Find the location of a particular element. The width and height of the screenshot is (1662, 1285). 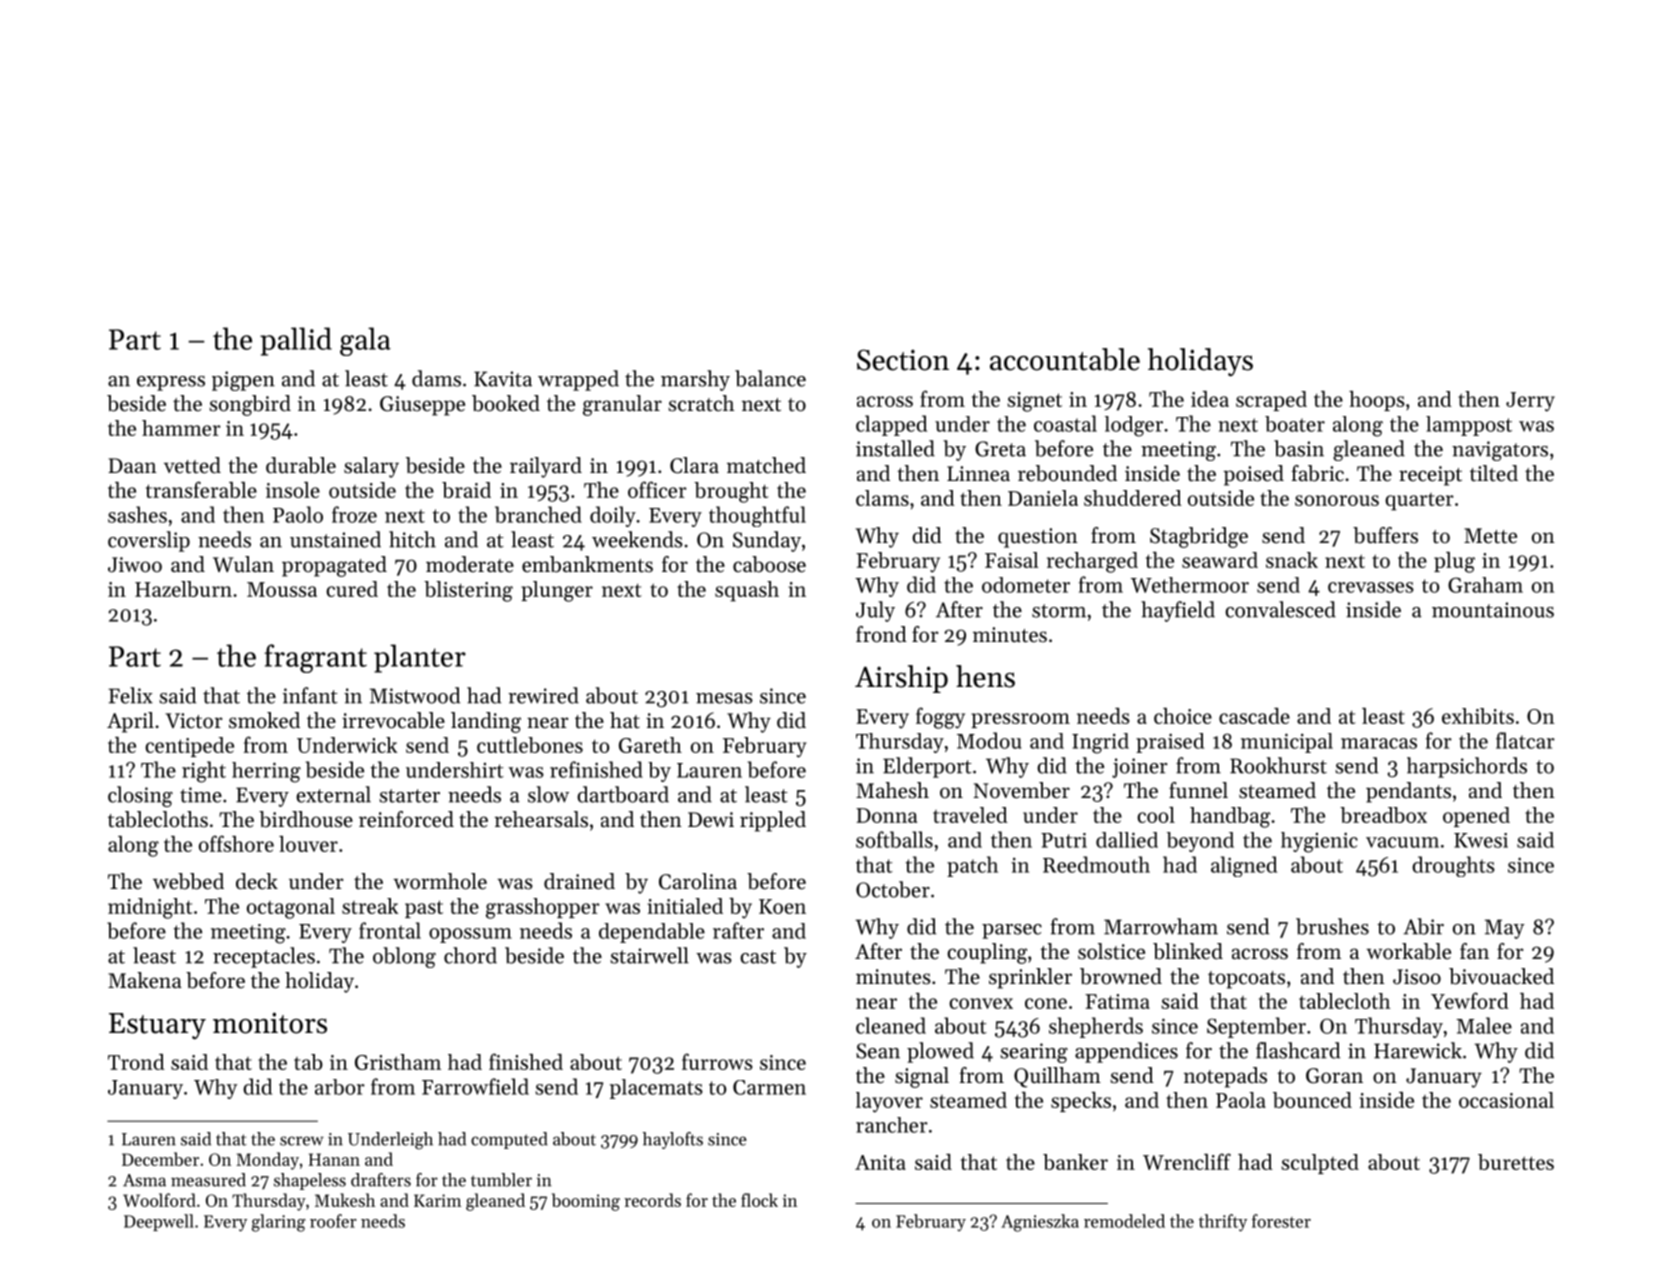

Deepwell is located at coordinates (159, 1222).
